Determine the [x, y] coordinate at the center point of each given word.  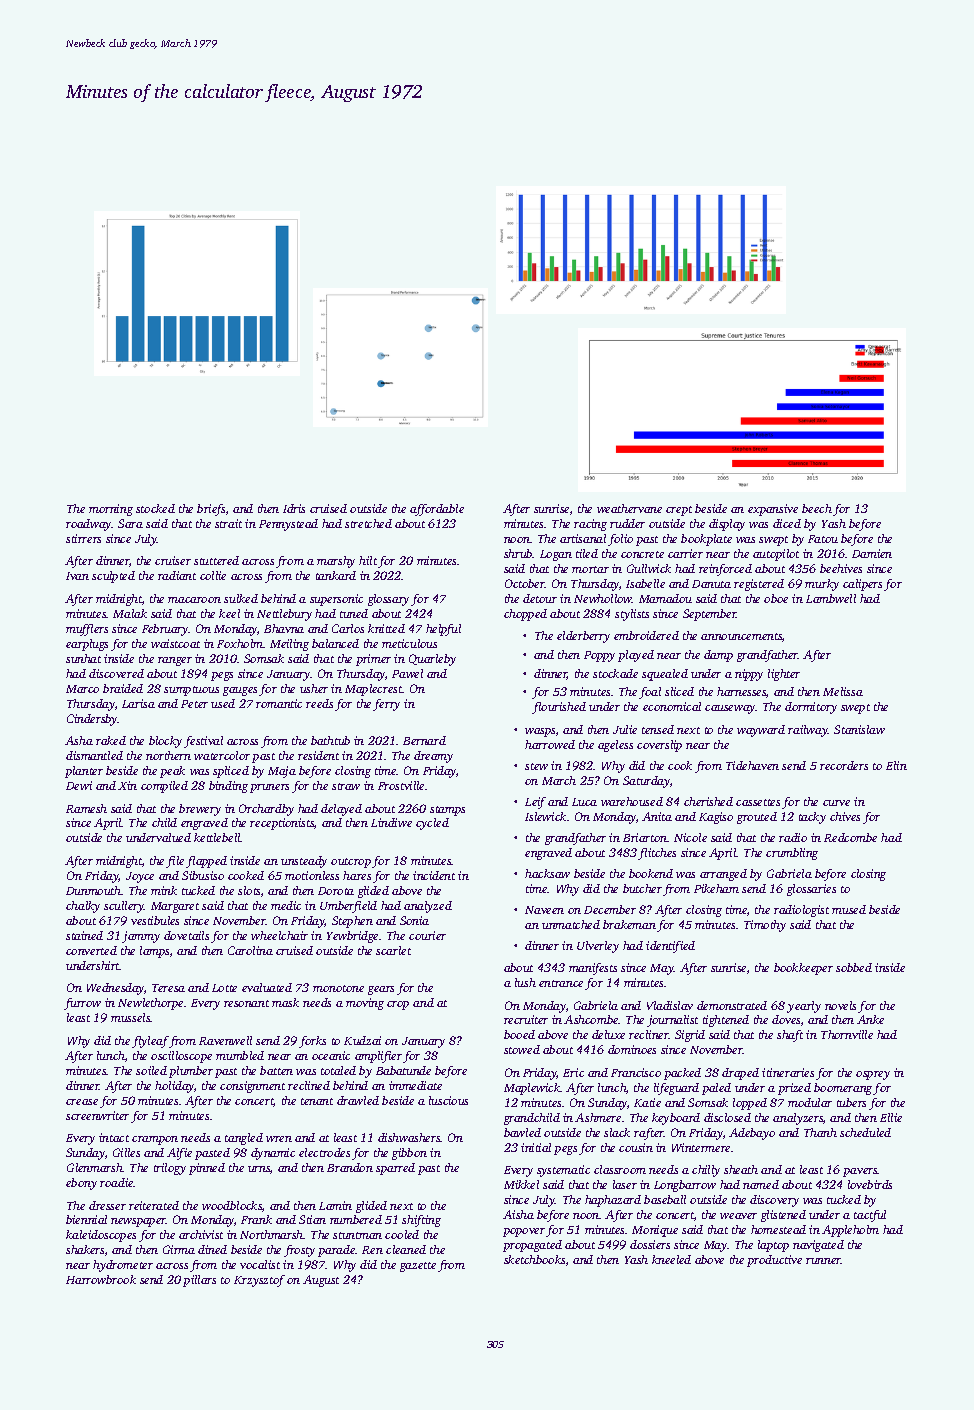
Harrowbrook [101, 1279]
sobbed [854, 967]
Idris [294, 508]
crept [679, 511]
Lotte [224, 988]
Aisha [518, 1214]
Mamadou [665, 598]
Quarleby [432, 660]
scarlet [393, 950]
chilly [706, 1171]
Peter [194, 704]
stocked [155, 508]
